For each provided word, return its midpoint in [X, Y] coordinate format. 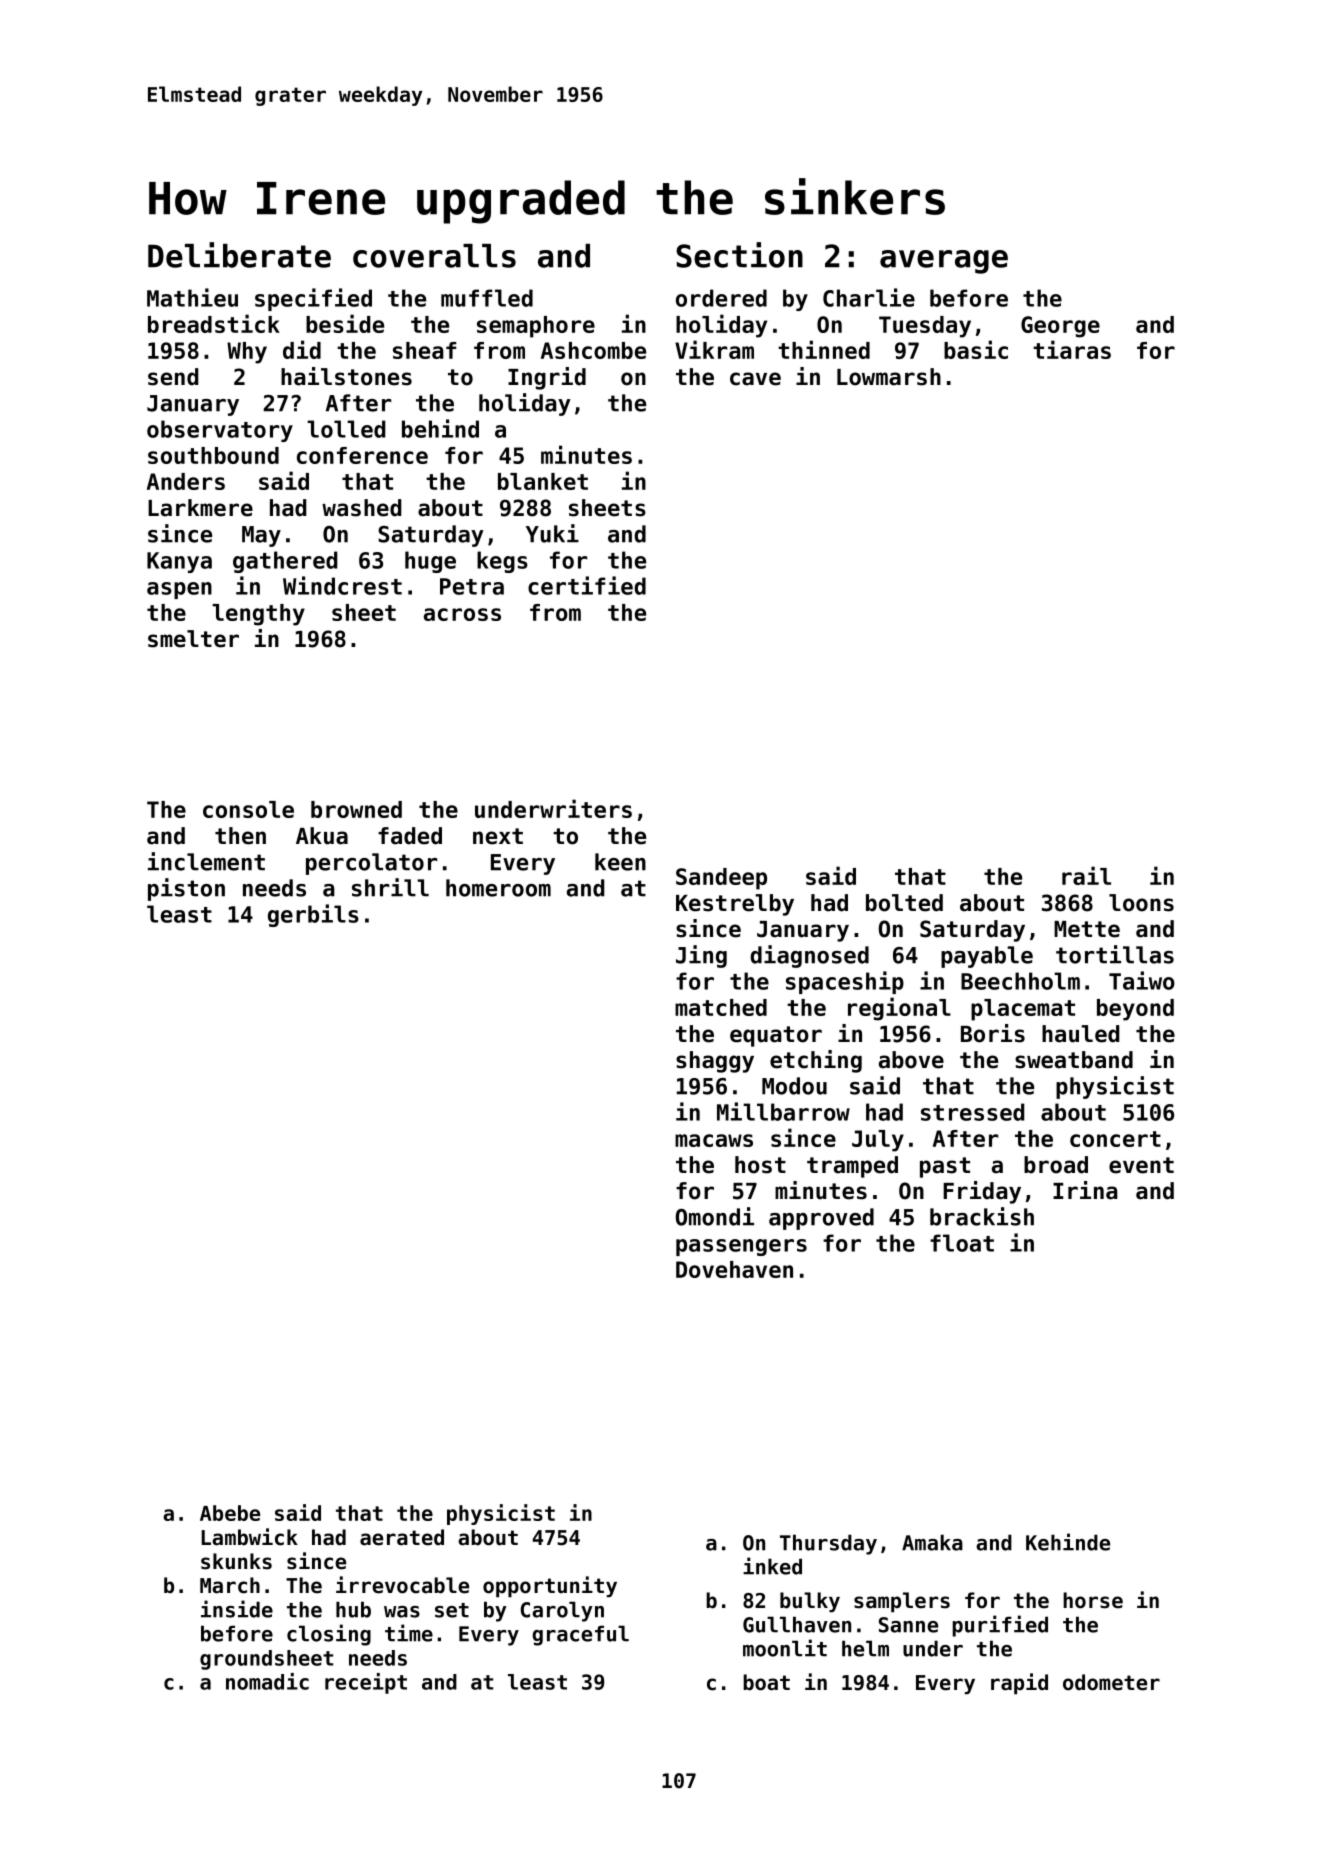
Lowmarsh [889, 377]
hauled [1080, 1034]
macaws [714, 1140]
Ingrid [547, 378]
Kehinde [1068, 1542]
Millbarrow [783, 1111]
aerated [402, 1537]
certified [587, 585]
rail [1086, 875]
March [230, 1585]
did [302, 349]
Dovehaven [734, 1269]
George [1060, 327]
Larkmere [200, 508]
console [248, 809]
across [462, 614]
